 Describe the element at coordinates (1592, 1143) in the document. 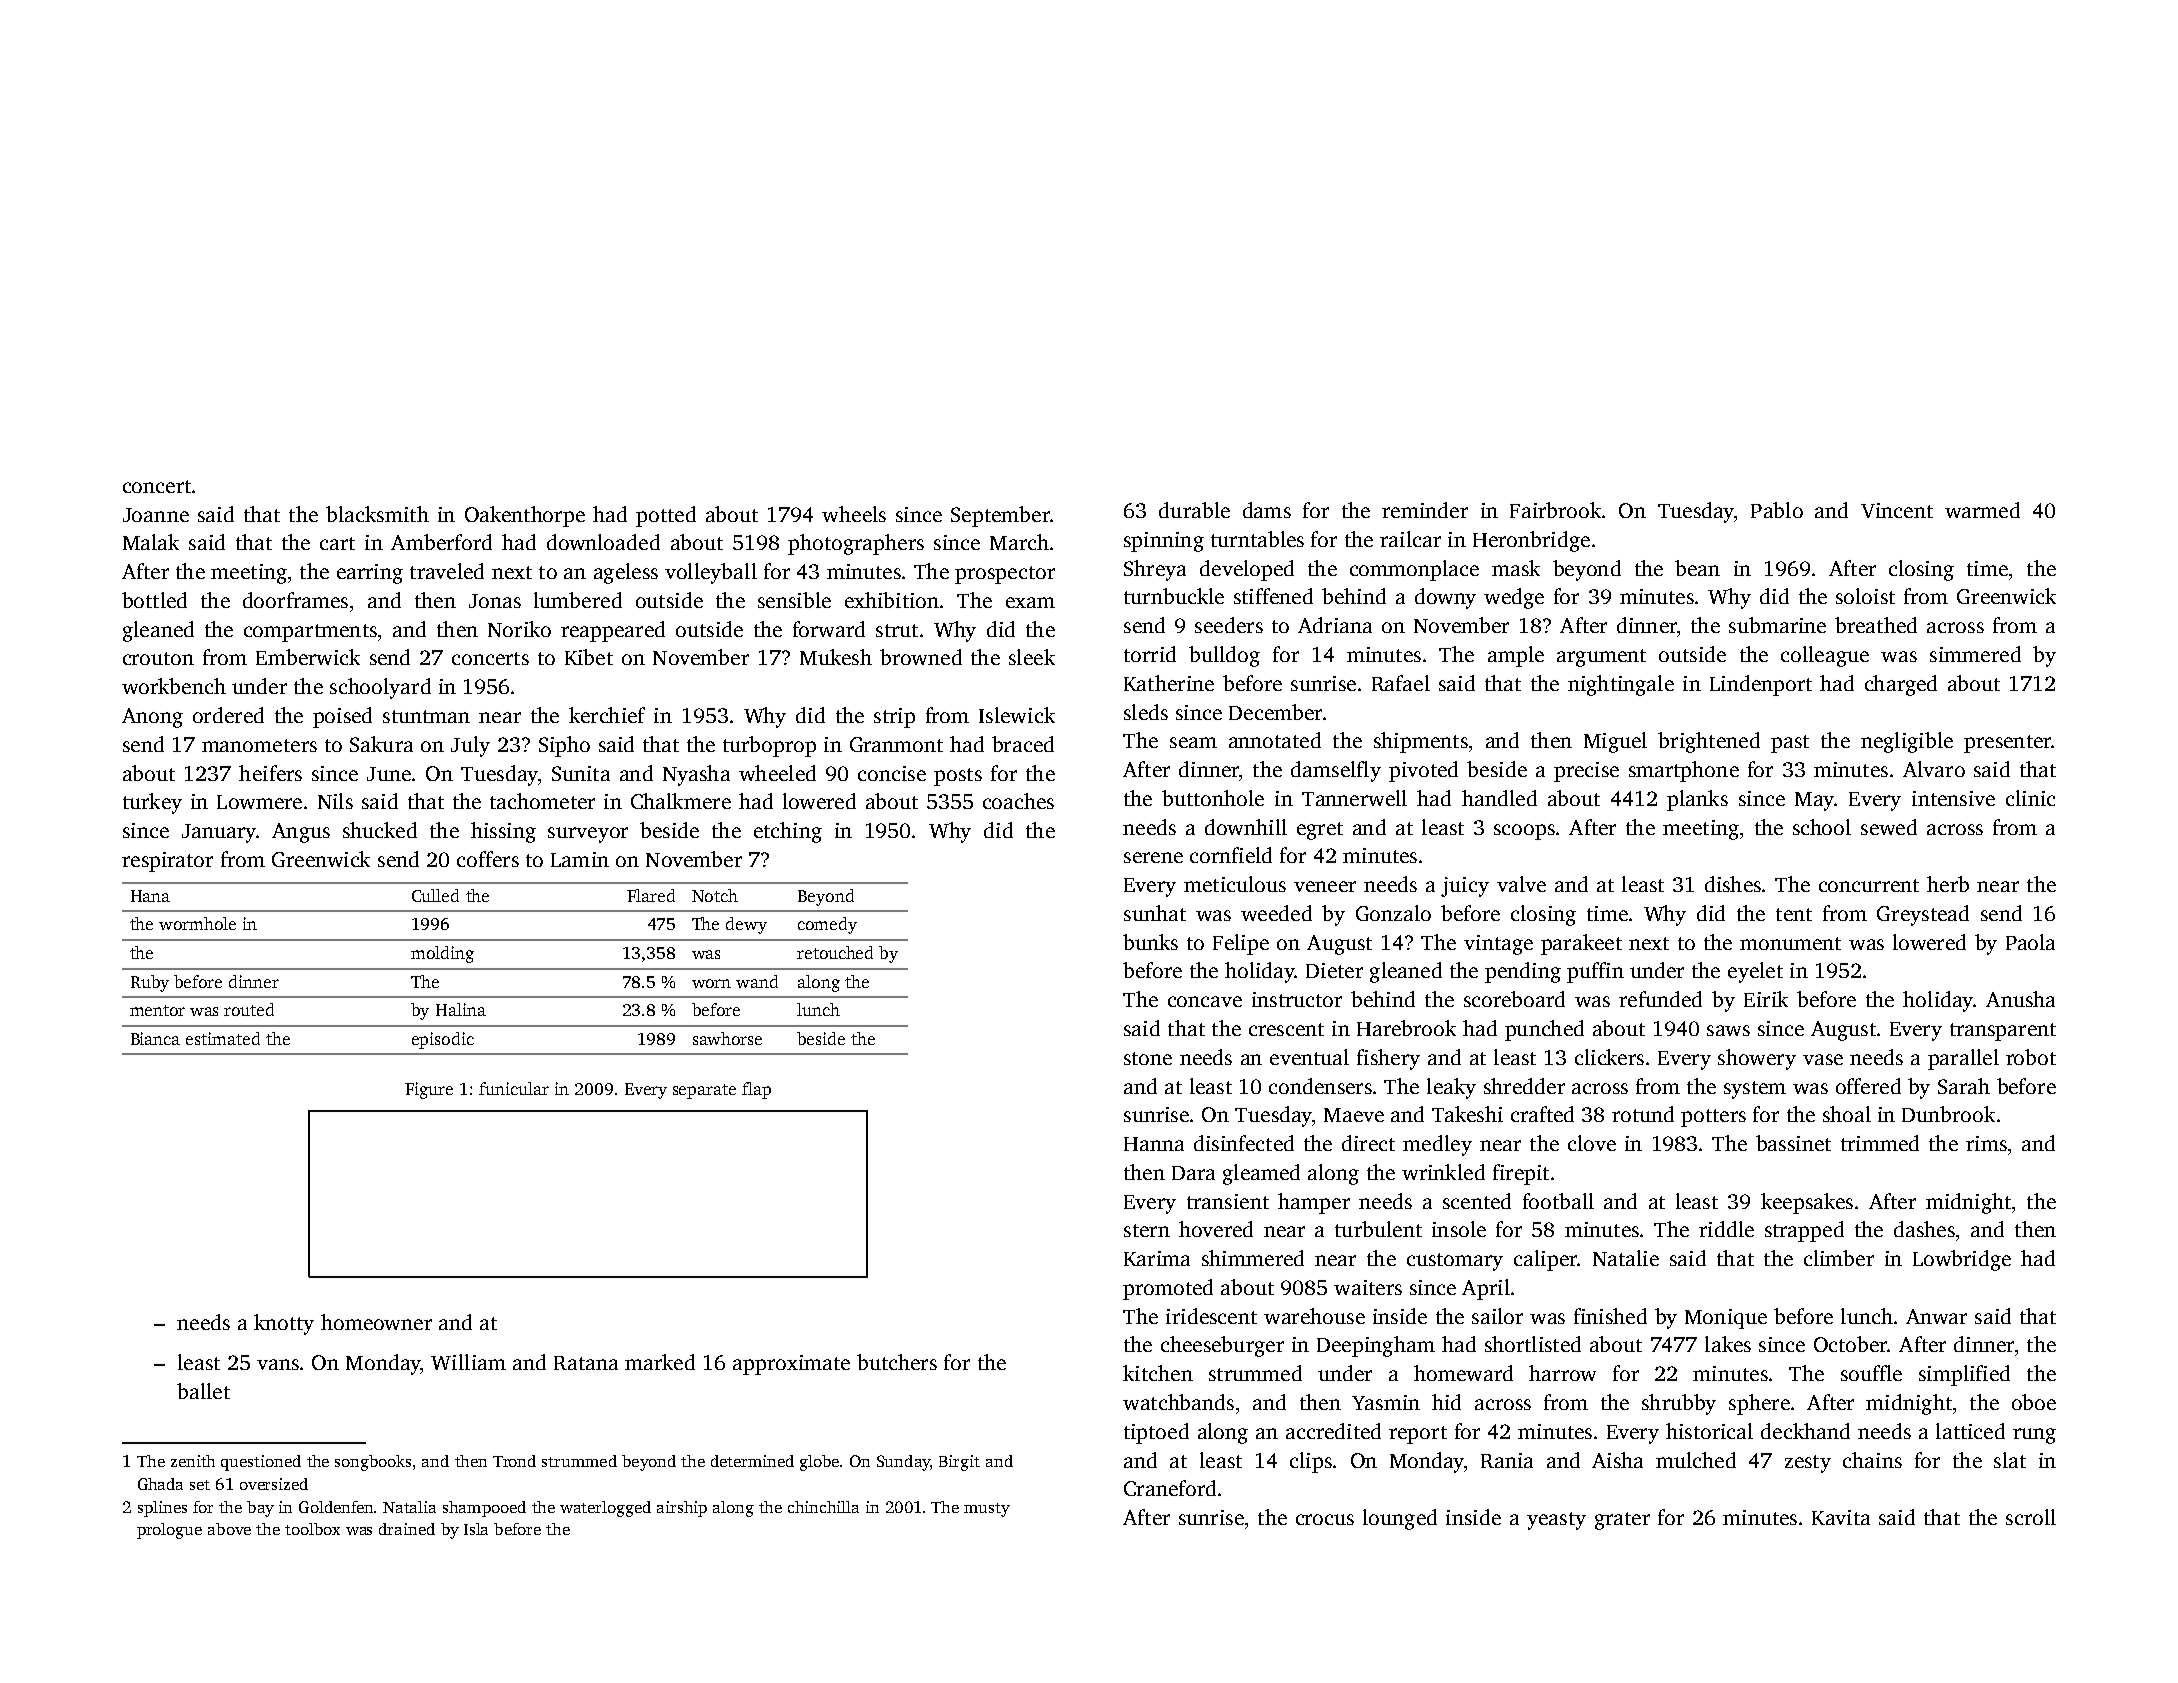

I see `clove` at that location.
